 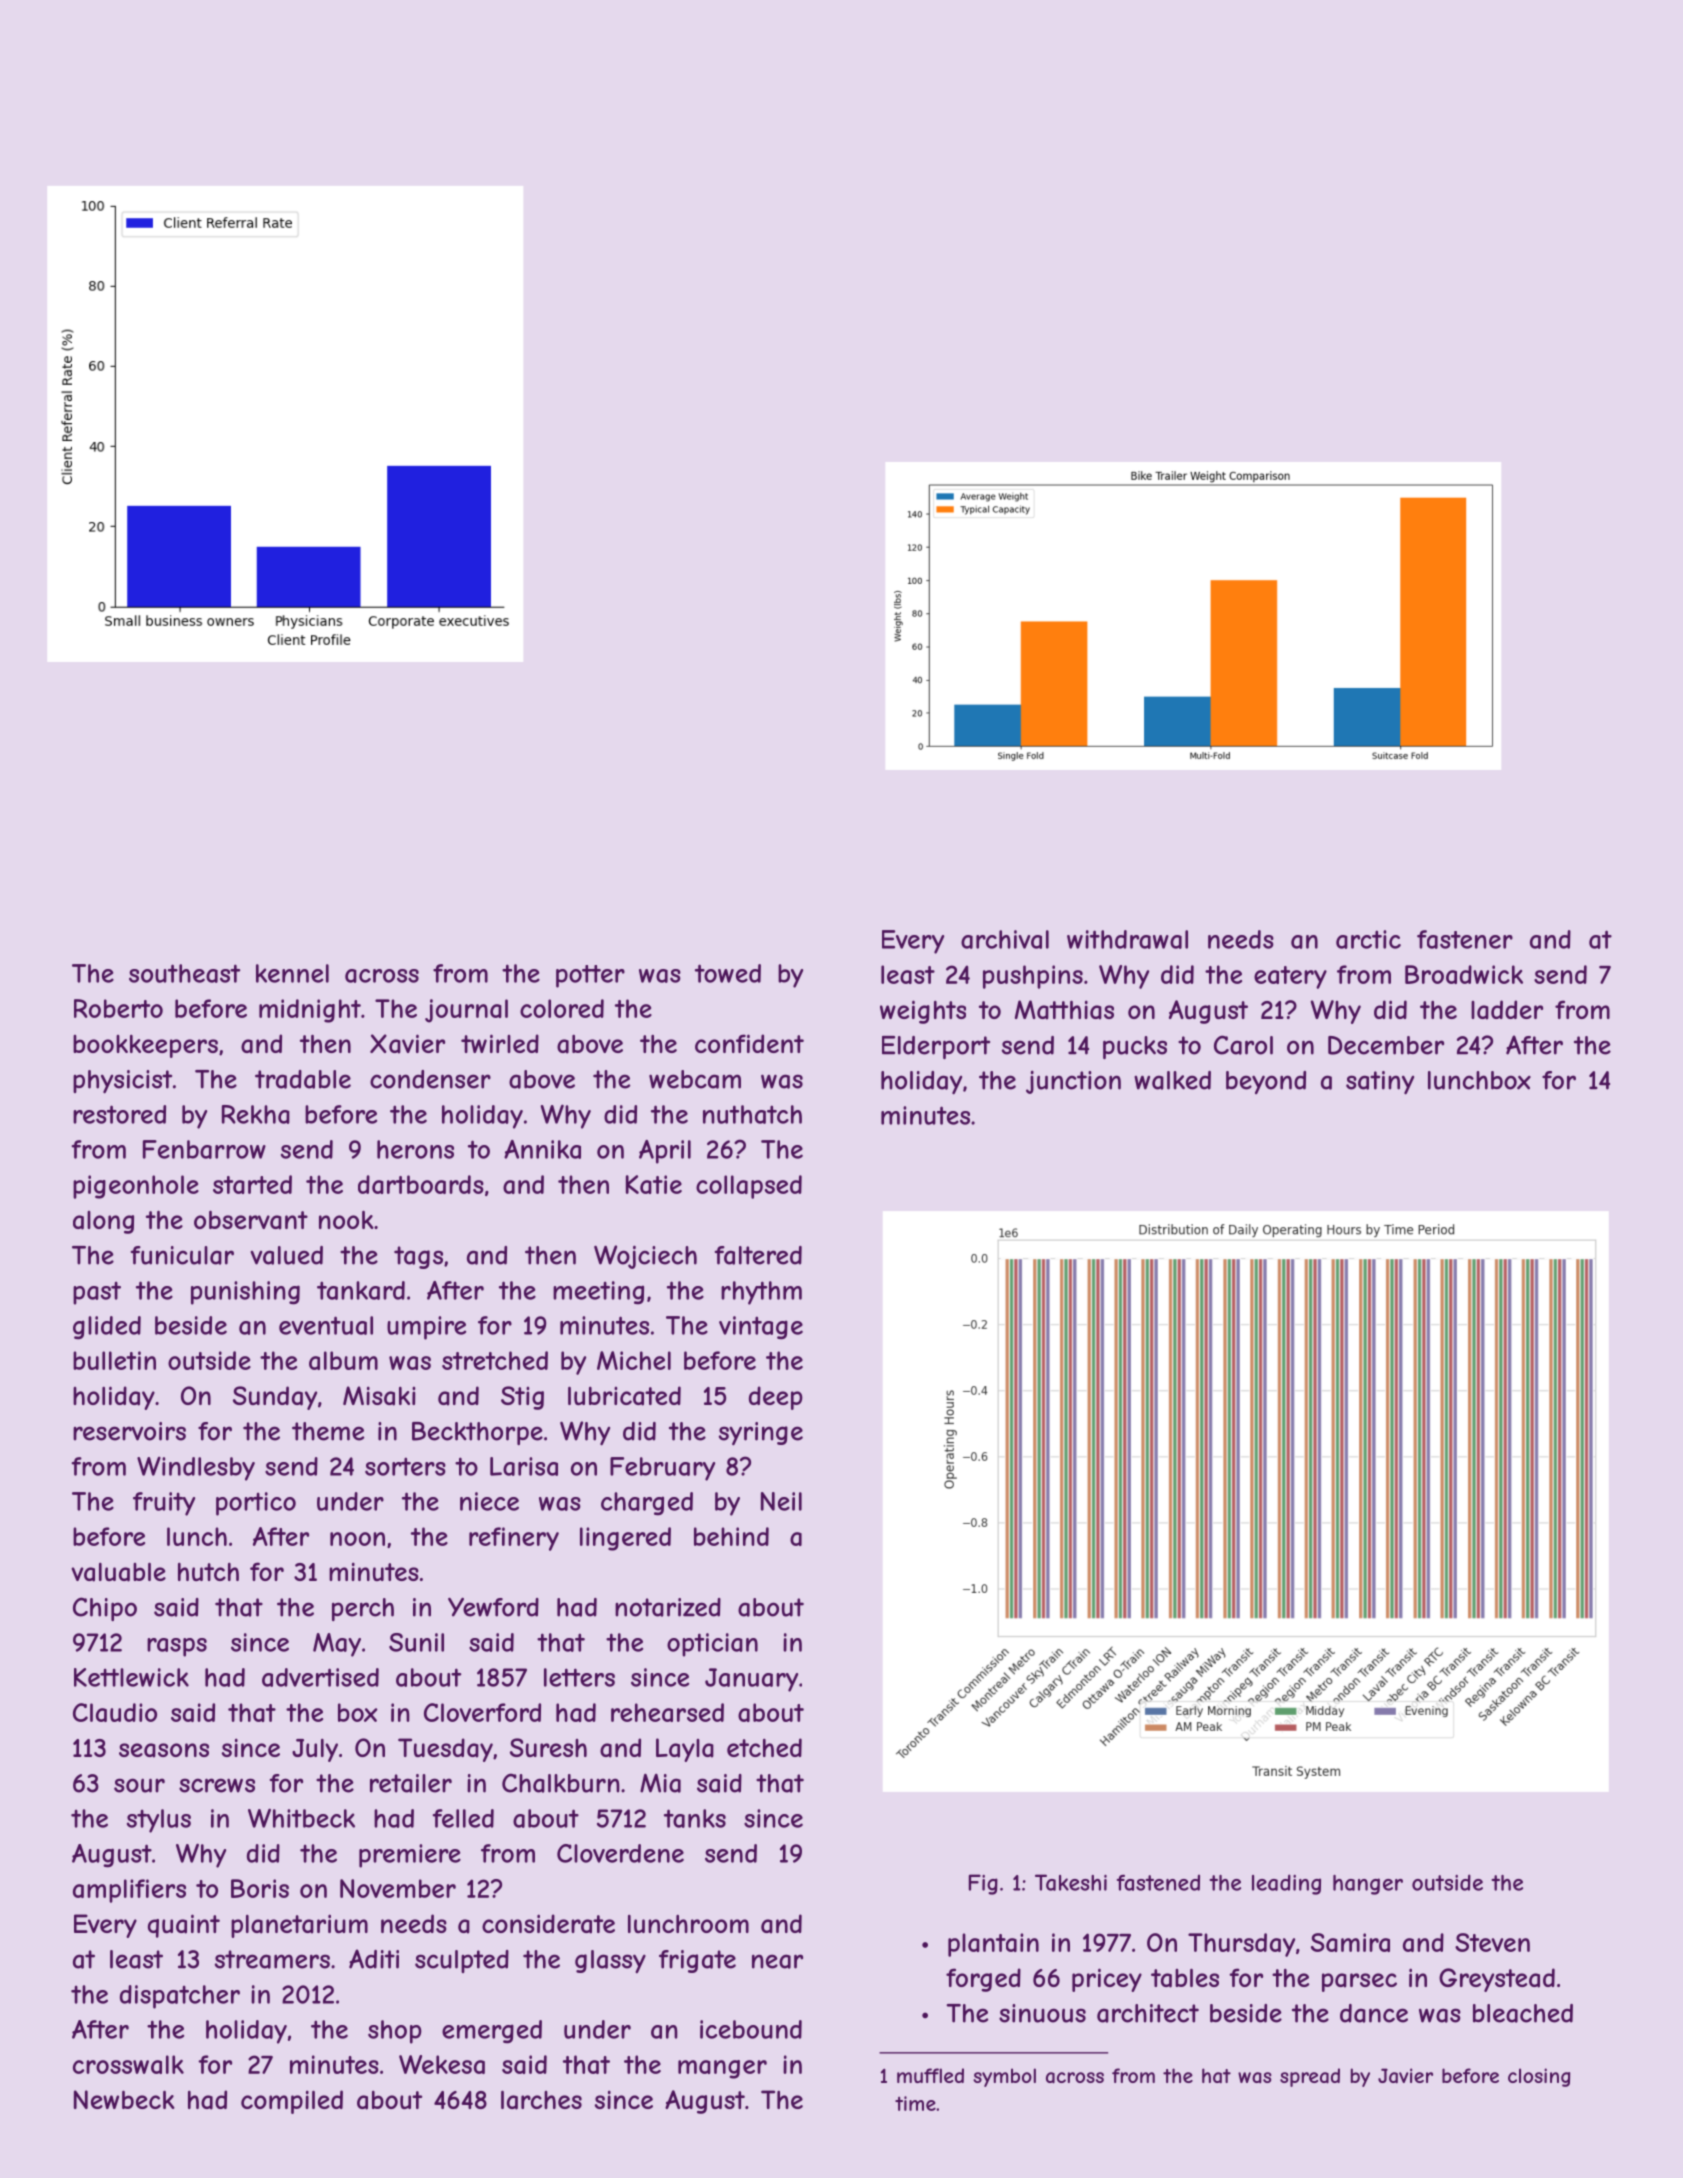 What do you see at coordinates (776, 1398) in the document?
I see `deep` at bounding box center [776, 1398].
